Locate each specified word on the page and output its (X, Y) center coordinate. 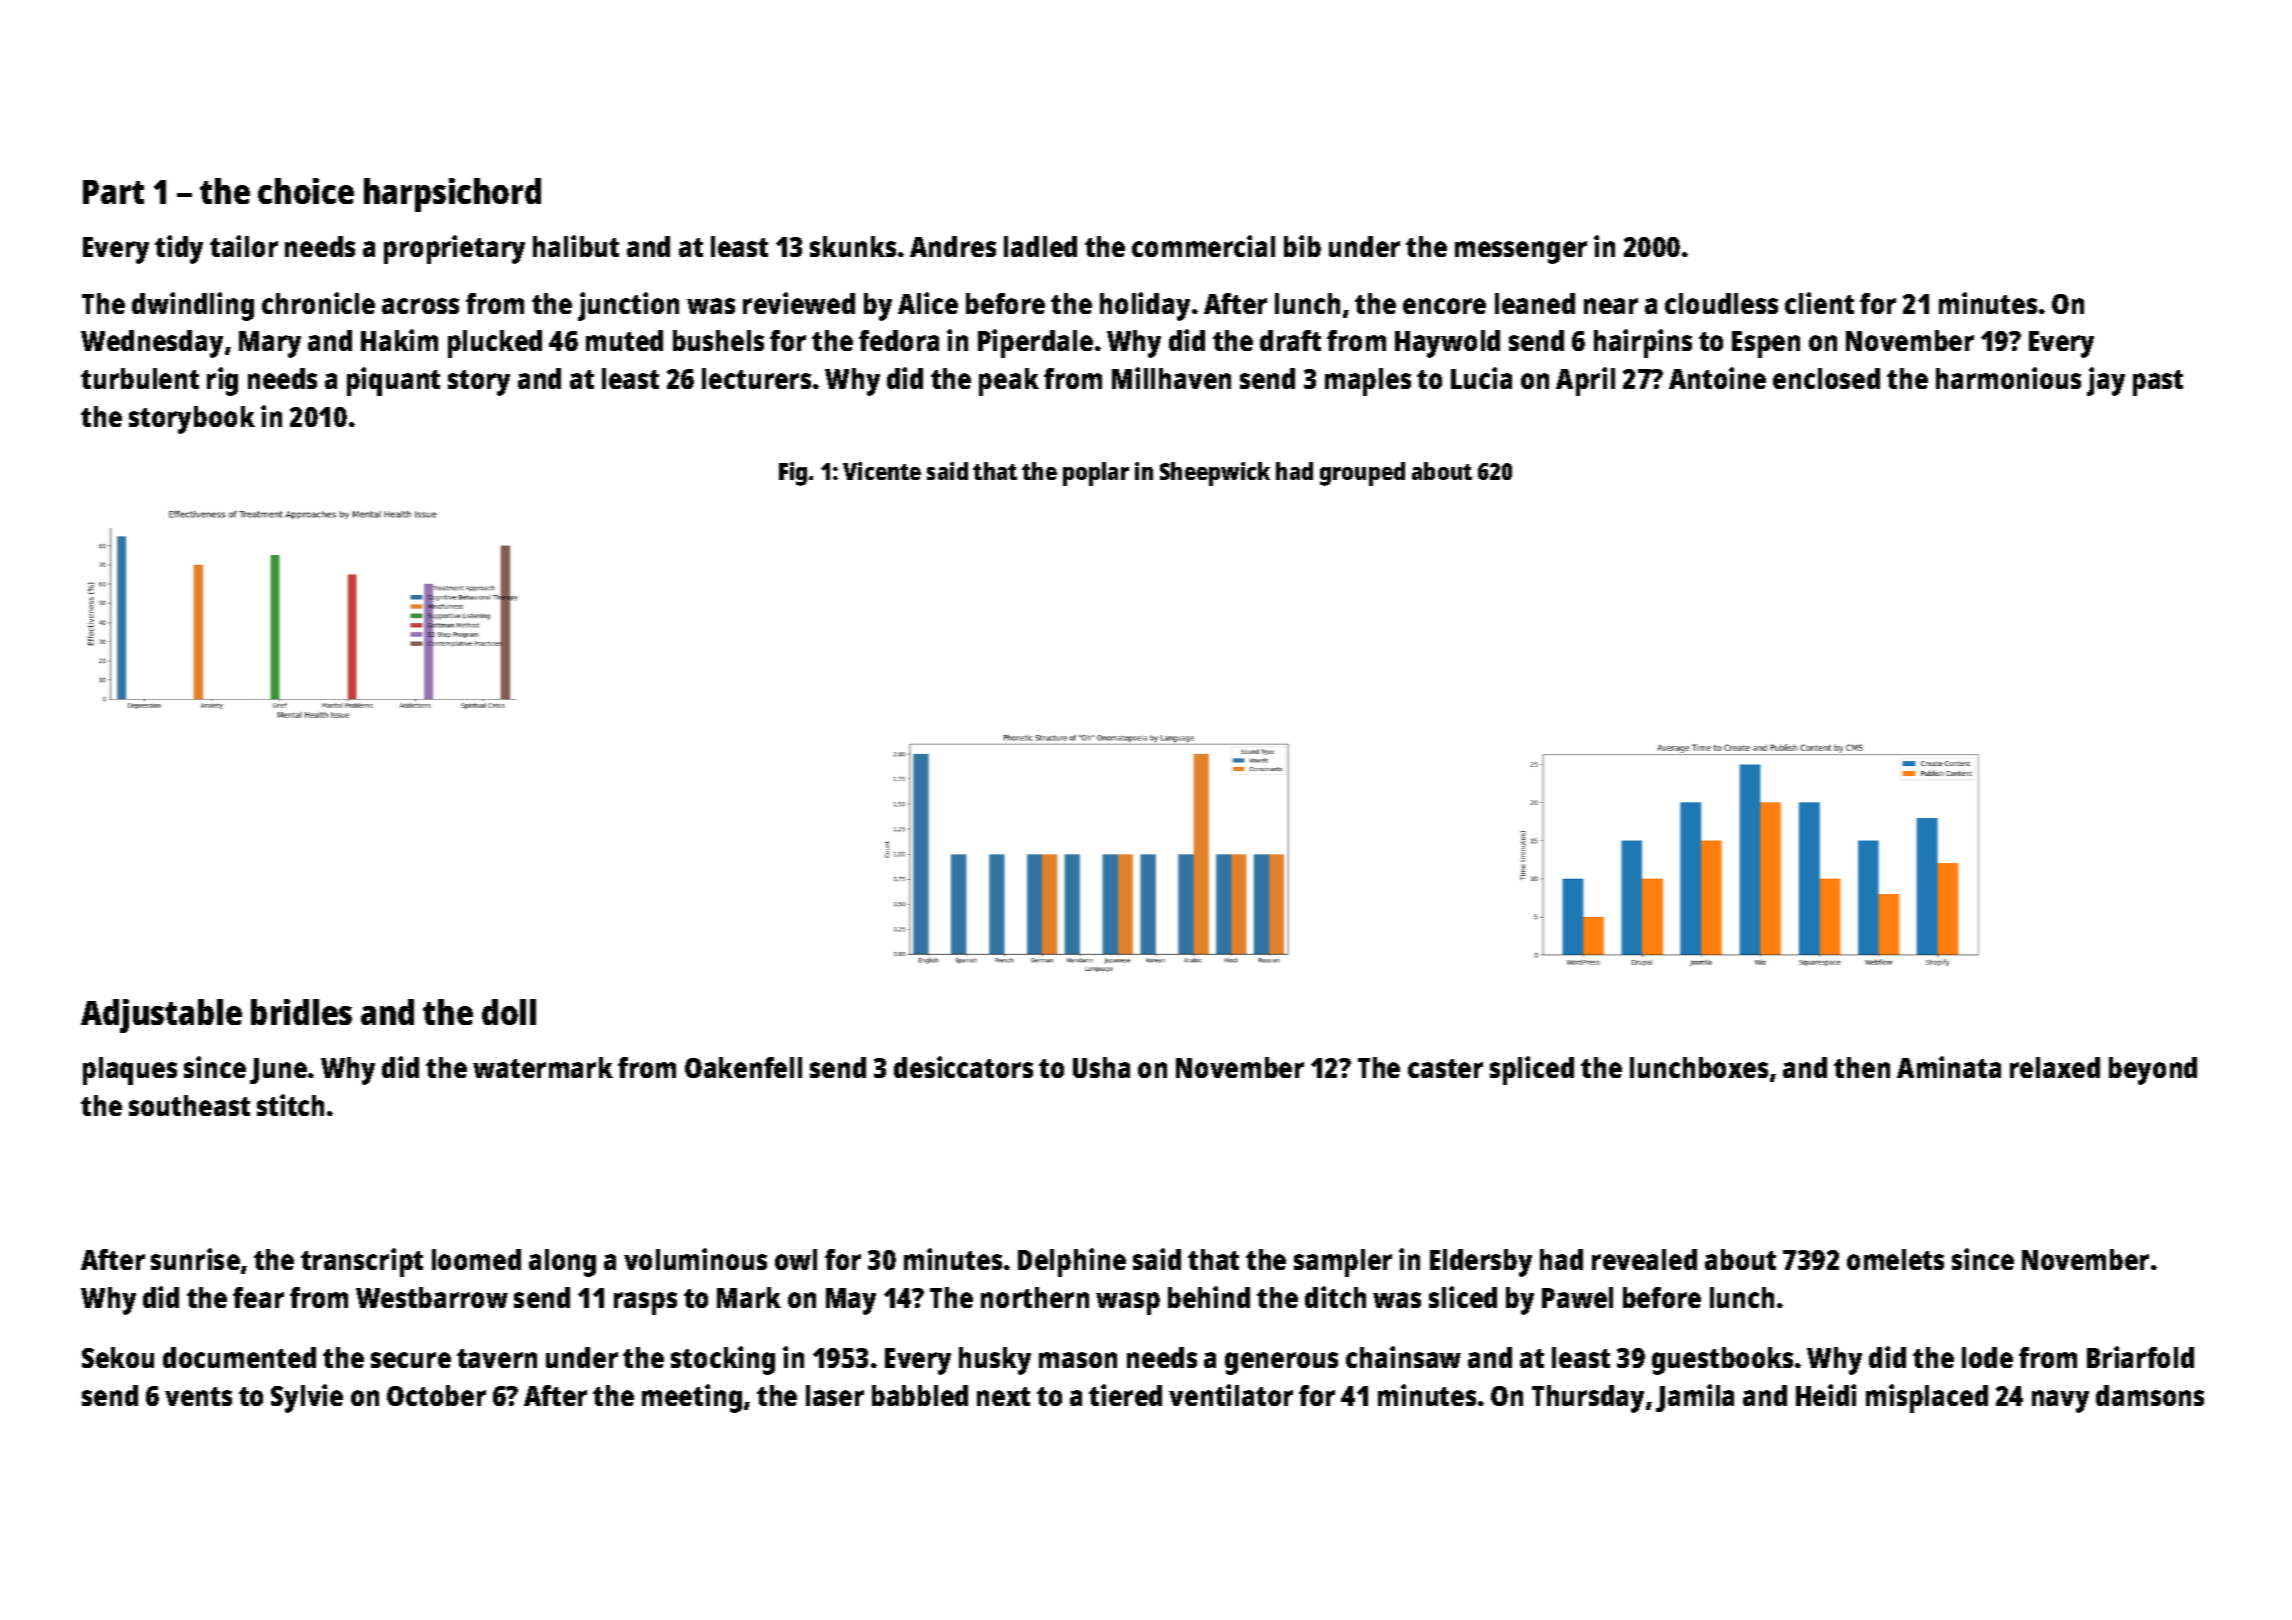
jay (2106, 381)
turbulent (140, 378)
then (1862, 1067)
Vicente (882, 471)
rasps (645, 1303)
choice (306, 191)
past (2158, 383)
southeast (189, 1105)
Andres (953, 246)
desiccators (963, 1067)
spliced (1532, 1070)
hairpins (1643, 343)
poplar (1096, 474)
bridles (301, 1012)
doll (509, 1012)
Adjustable (161, 1016)
